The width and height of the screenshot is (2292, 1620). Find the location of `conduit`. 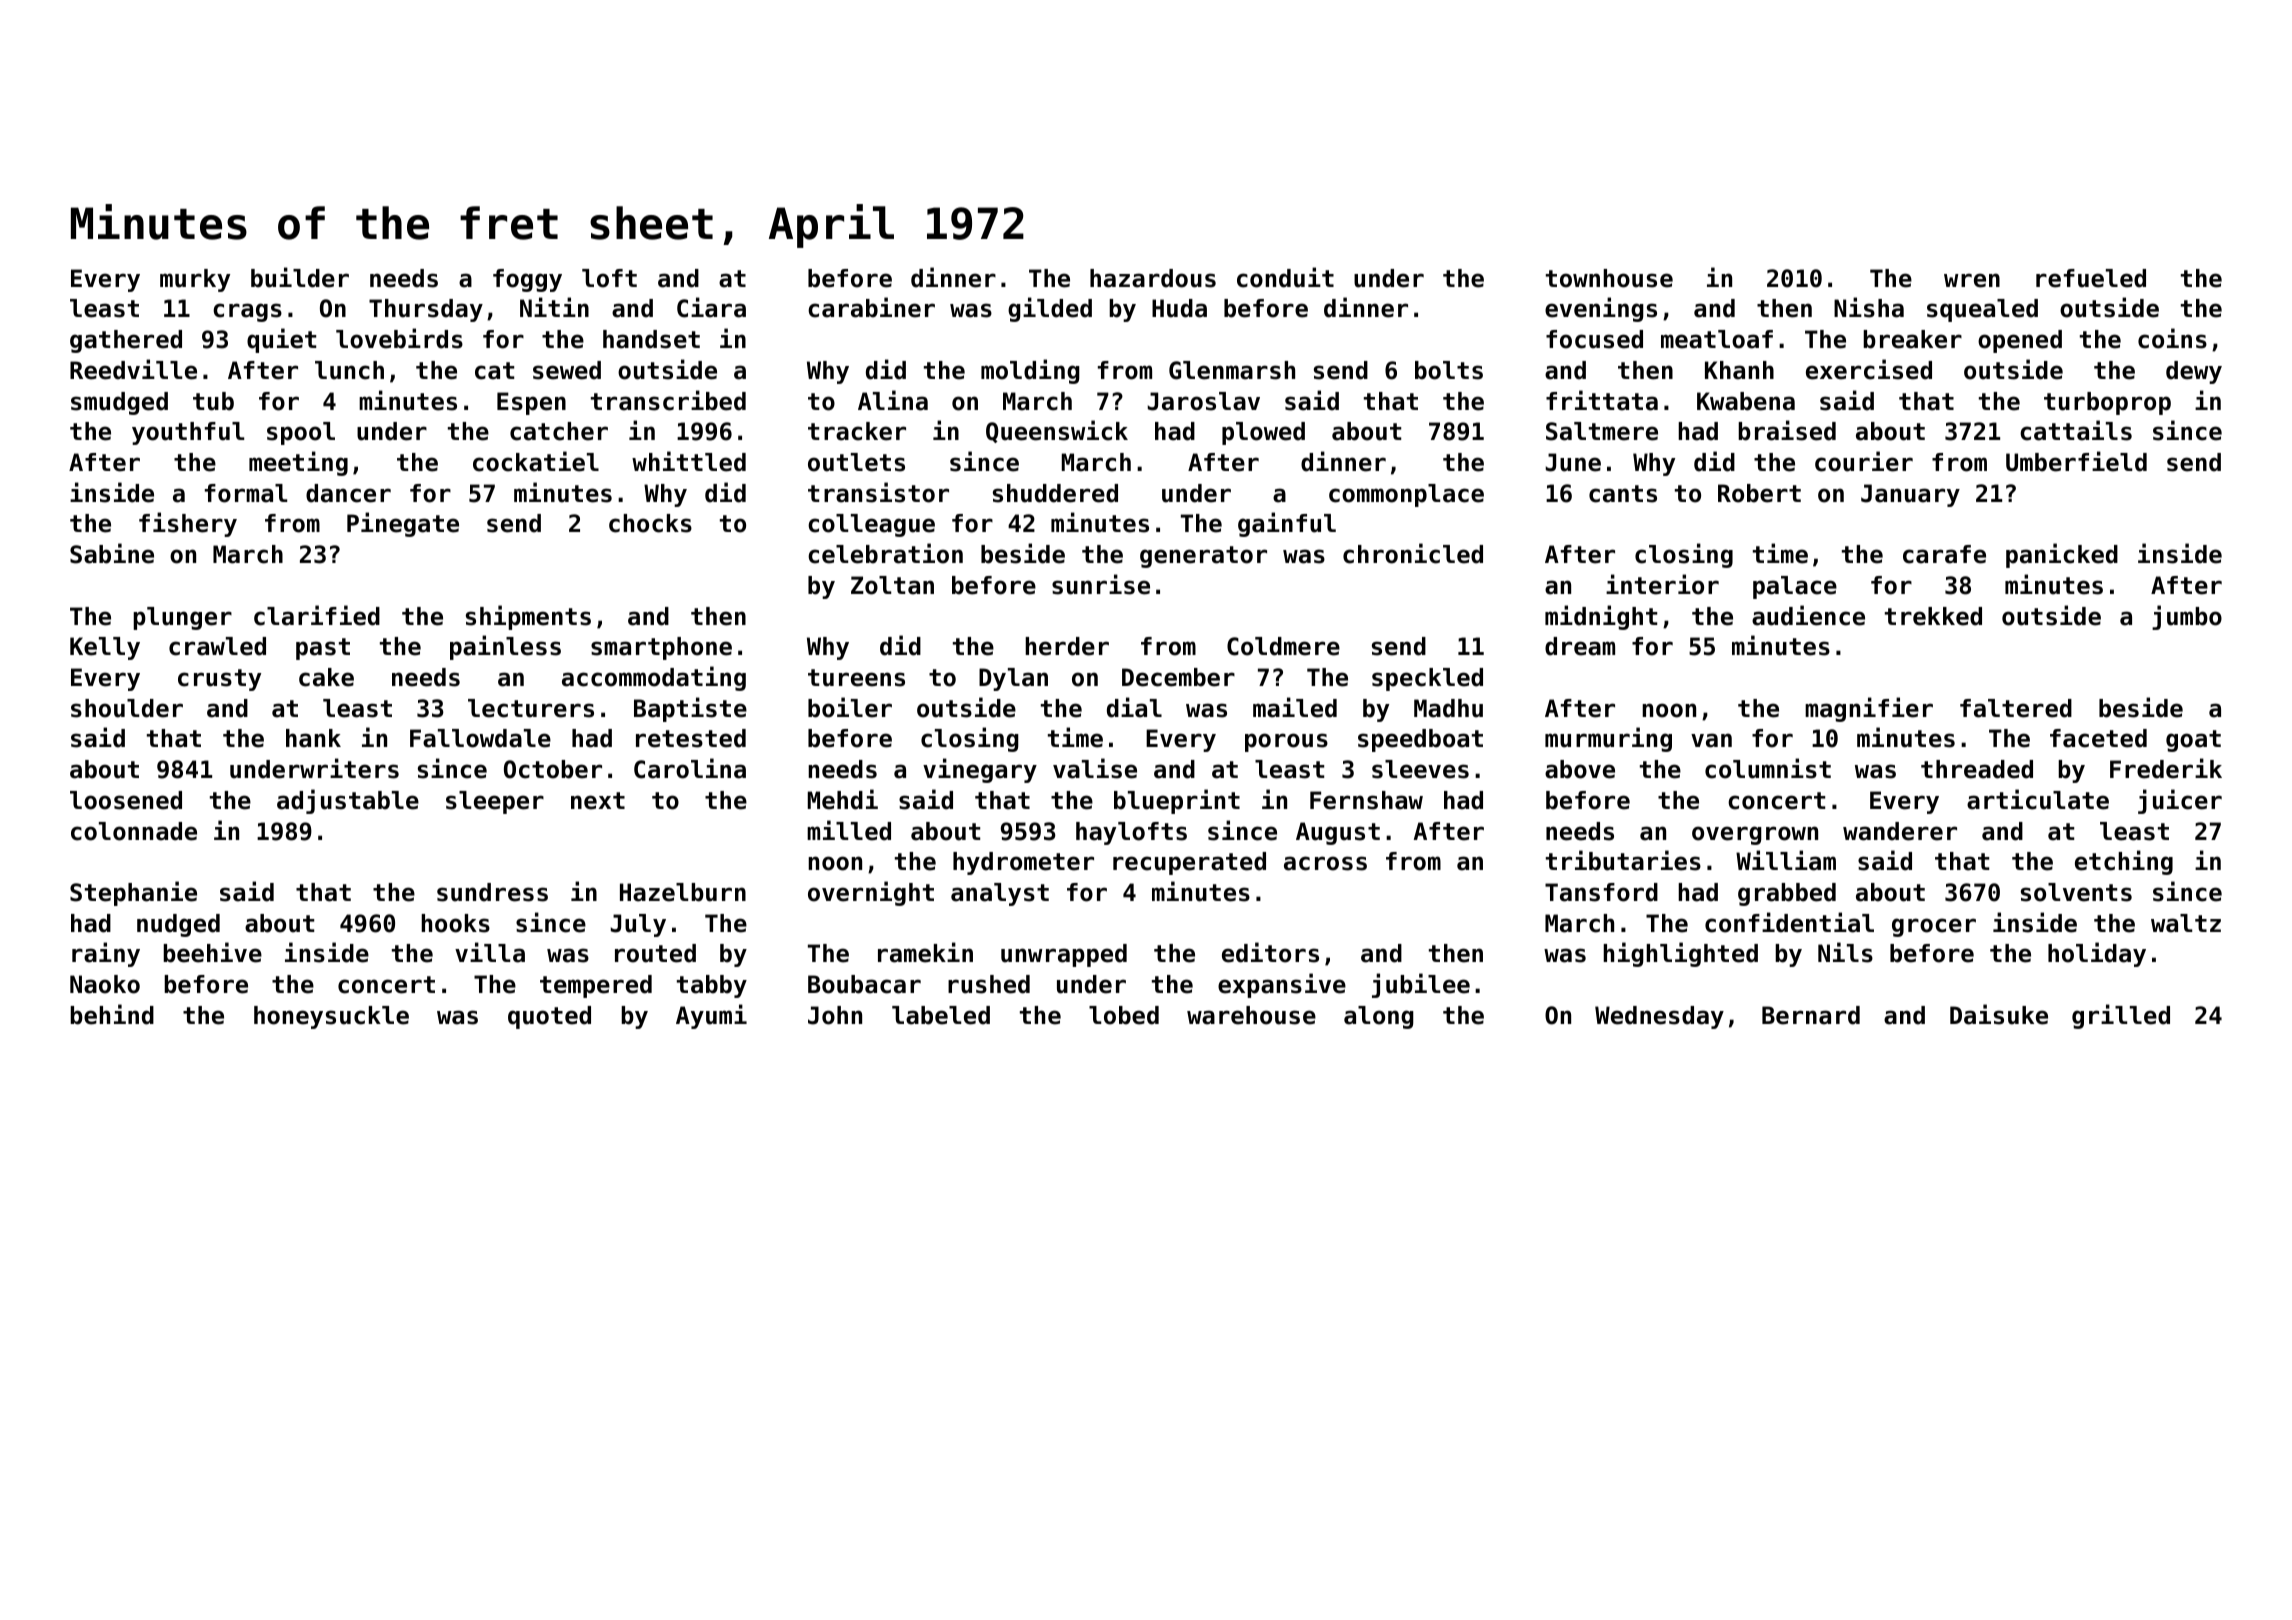

conduit is located at coordinates (1285, 277).
